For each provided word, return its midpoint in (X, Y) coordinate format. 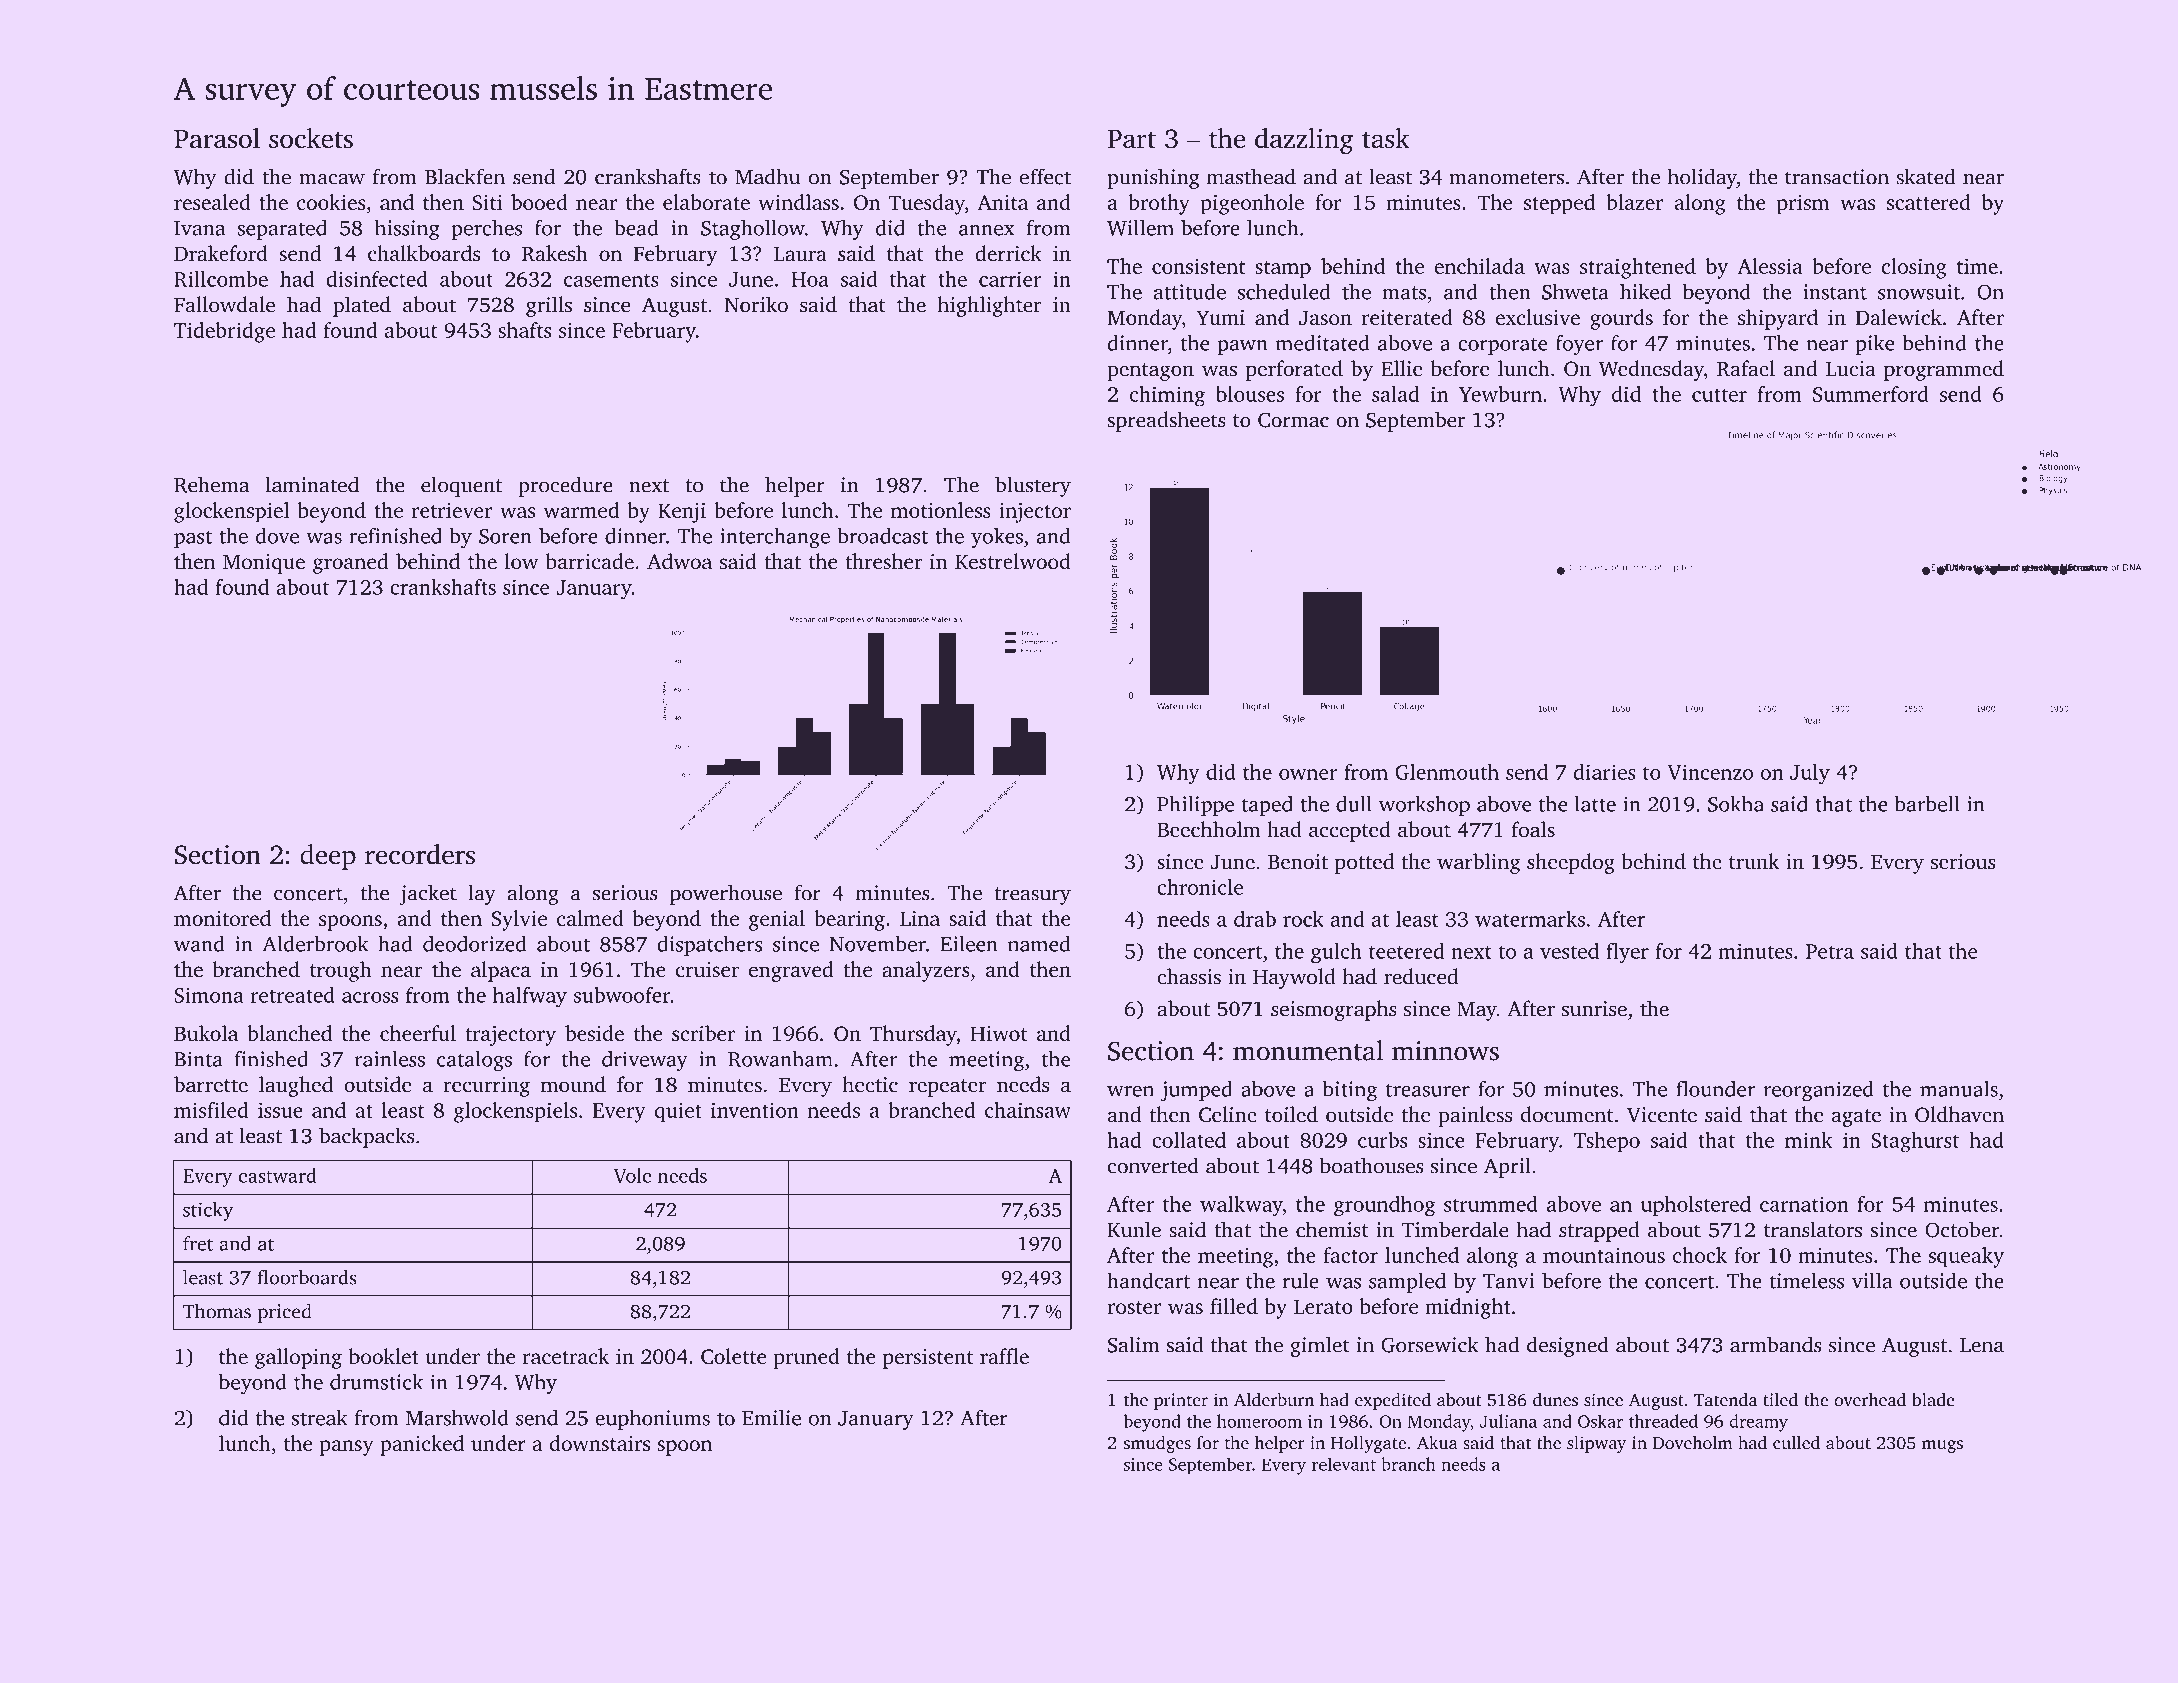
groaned (350, 563)
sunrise (1594, 1009)
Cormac (1293, 420)
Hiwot (998, 1033)
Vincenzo (1710, 772)
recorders (420, 854)
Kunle (1134, 1229)
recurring (487, 1087)
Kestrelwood (1013, 561)
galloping (298, 1358)
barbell (1927, 804)
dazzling (1304, 141)
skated (1926, 176)
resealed (212, 202)
